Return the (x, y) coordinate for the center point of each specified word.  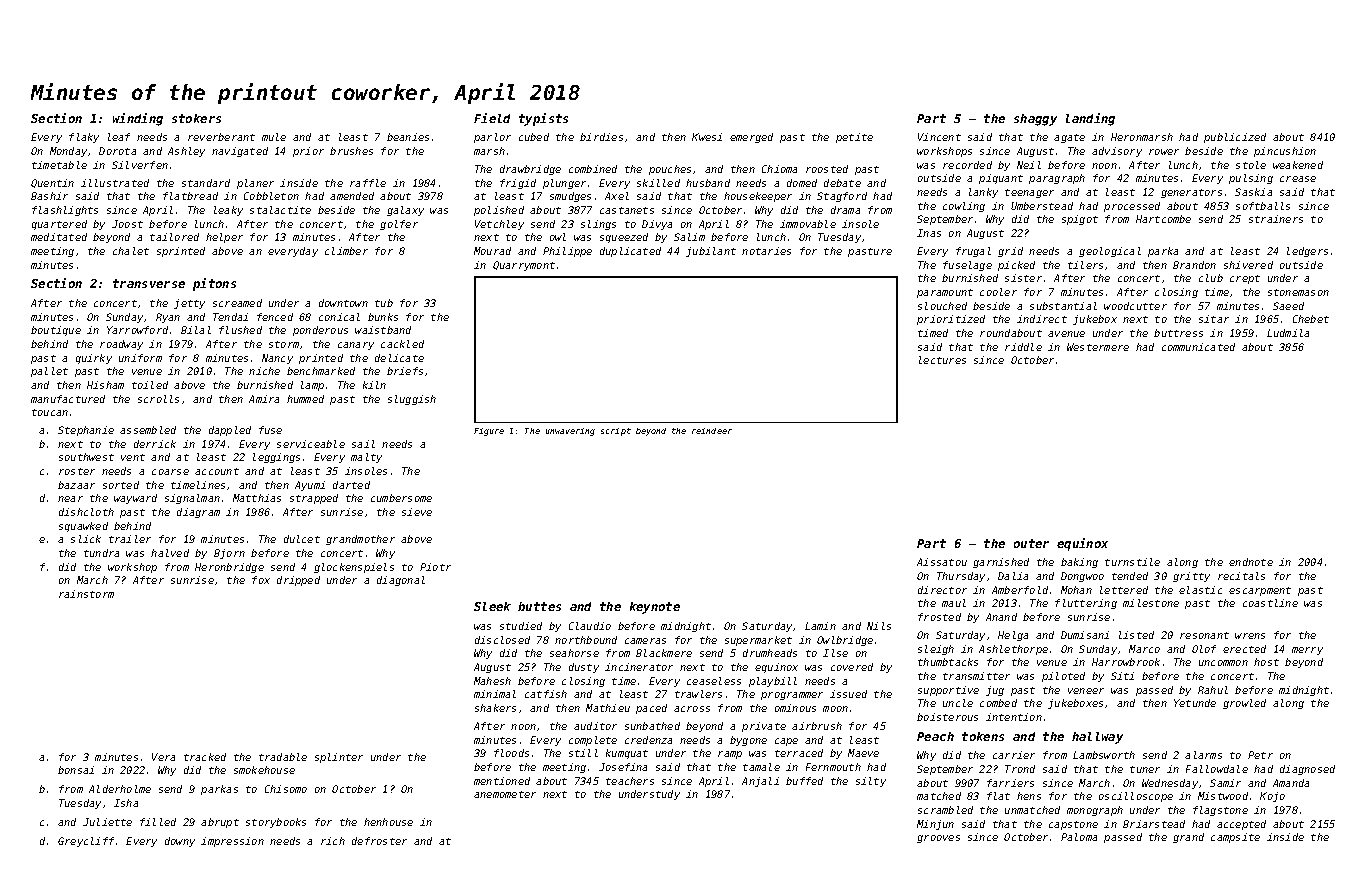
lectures (942, 360)
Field (492, 118)
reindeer (712, 431)
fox (261, 580)
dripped (298, 581)
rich (333, 841)
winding (138, 119)
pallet (49, 372)
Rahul (1213, 690)
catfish (546, 694)
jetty (189, 304)
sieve (417, 512)
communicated (1198, 347)
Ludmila (1288, 333)
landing (1090, 119)
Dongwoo (1082, 577)
